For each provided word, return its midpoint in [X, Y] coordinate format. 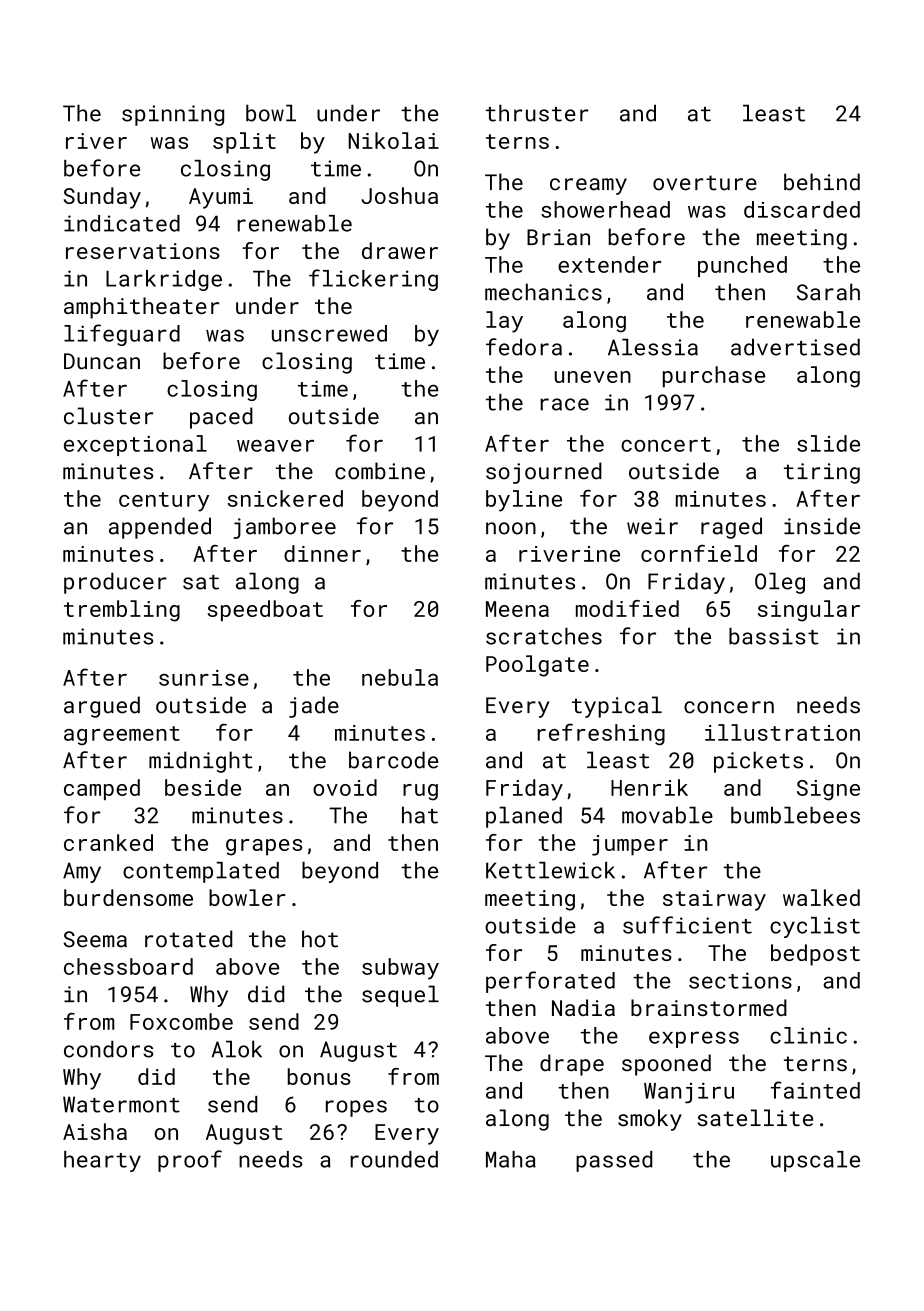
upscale [815, 1161]
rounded [394, 1159]
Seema [95, 939]
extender [609, 264]
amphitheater [141, 308]
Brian [558, 237]
